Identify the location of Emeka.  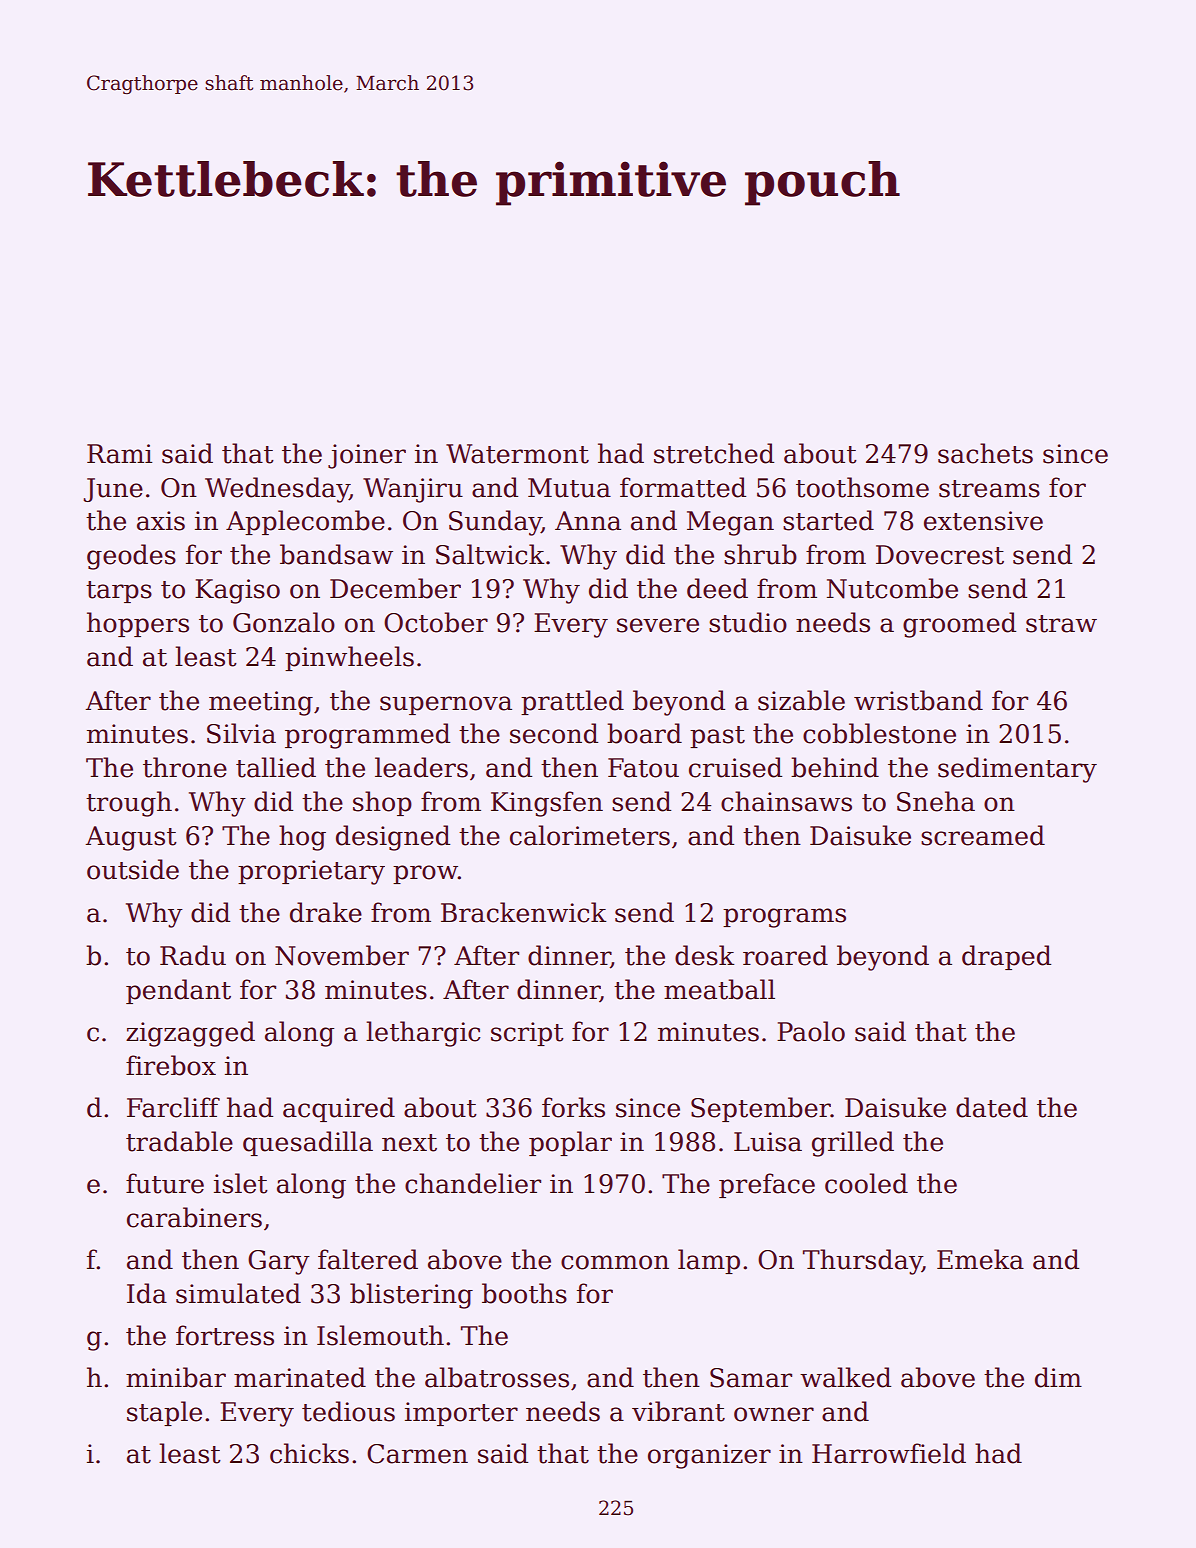
(980, 1259).
